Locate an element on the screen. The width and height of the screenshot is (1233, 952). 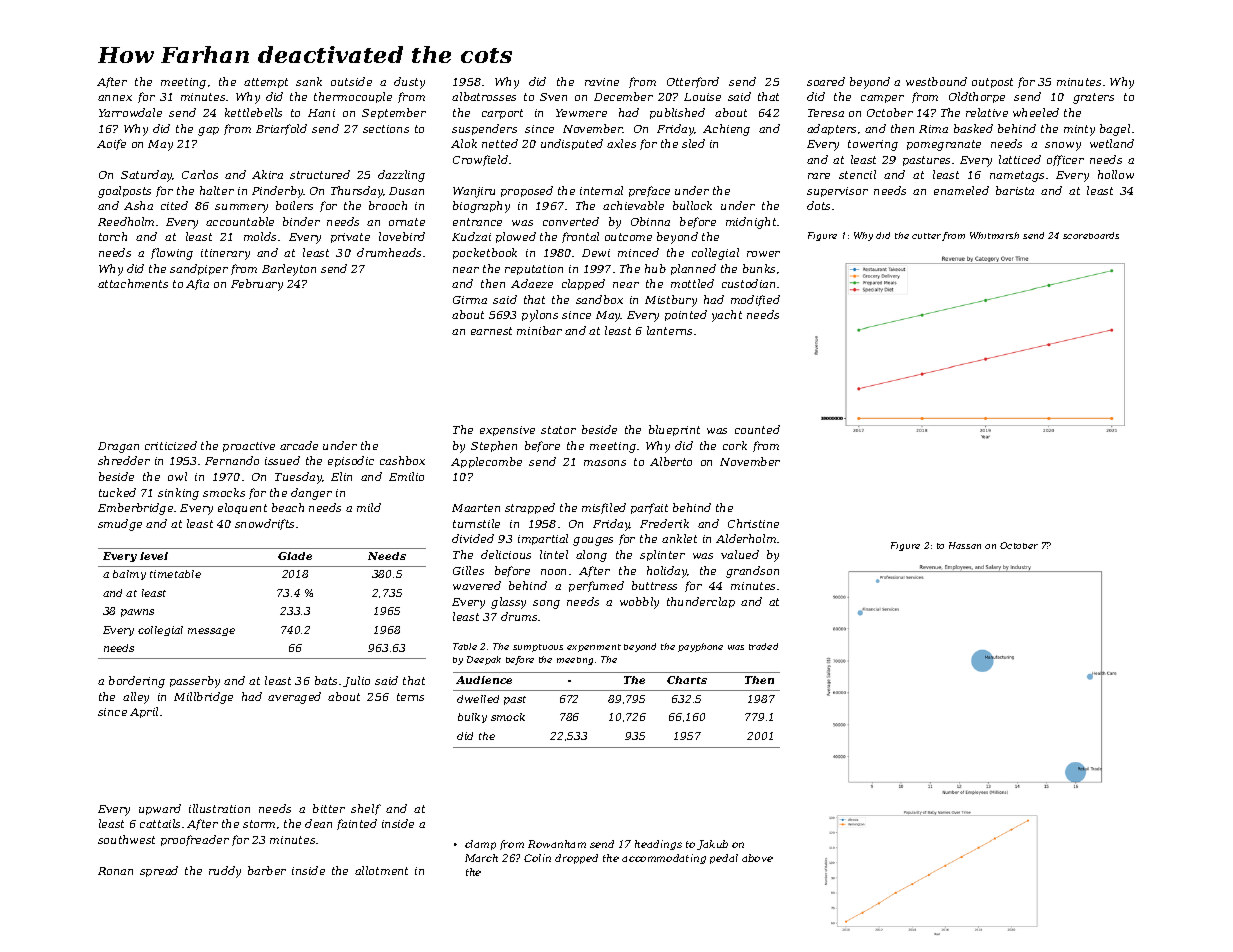
annex is located at coordinates (115, 98).
